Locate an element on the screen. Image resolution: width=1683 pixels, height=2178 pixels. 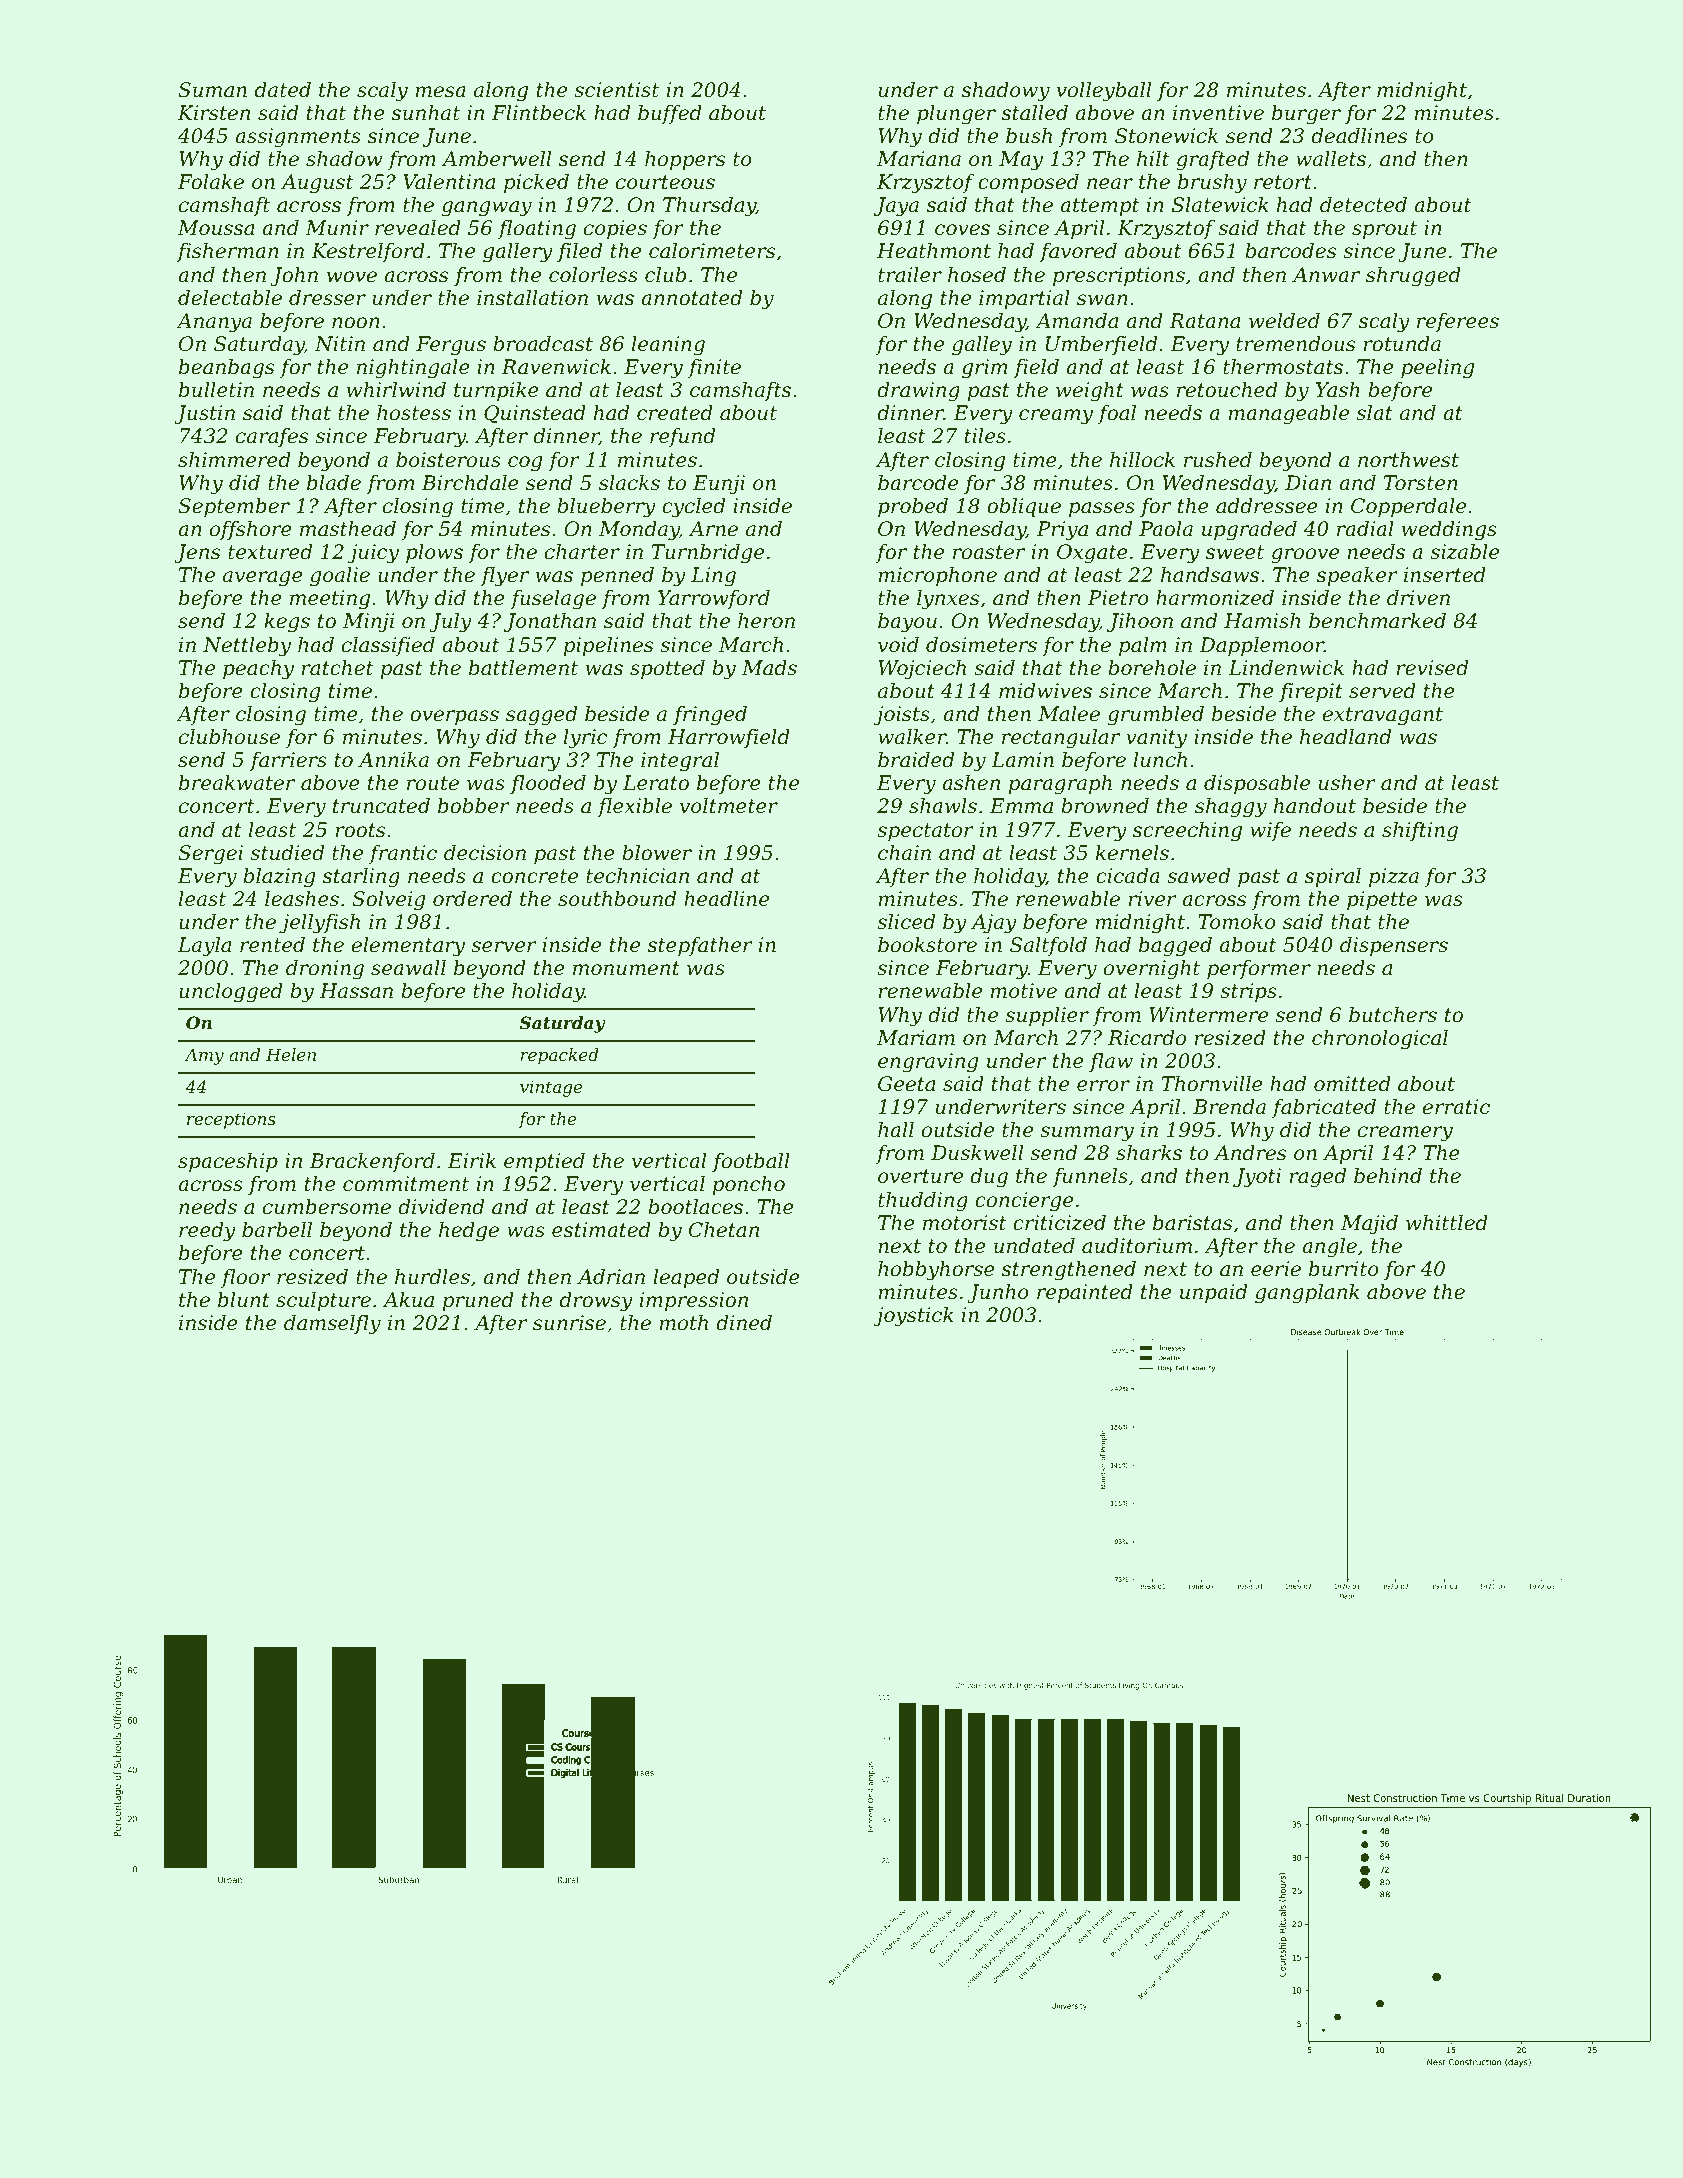
Lindenwick is located at coordinates (1286, 668).
